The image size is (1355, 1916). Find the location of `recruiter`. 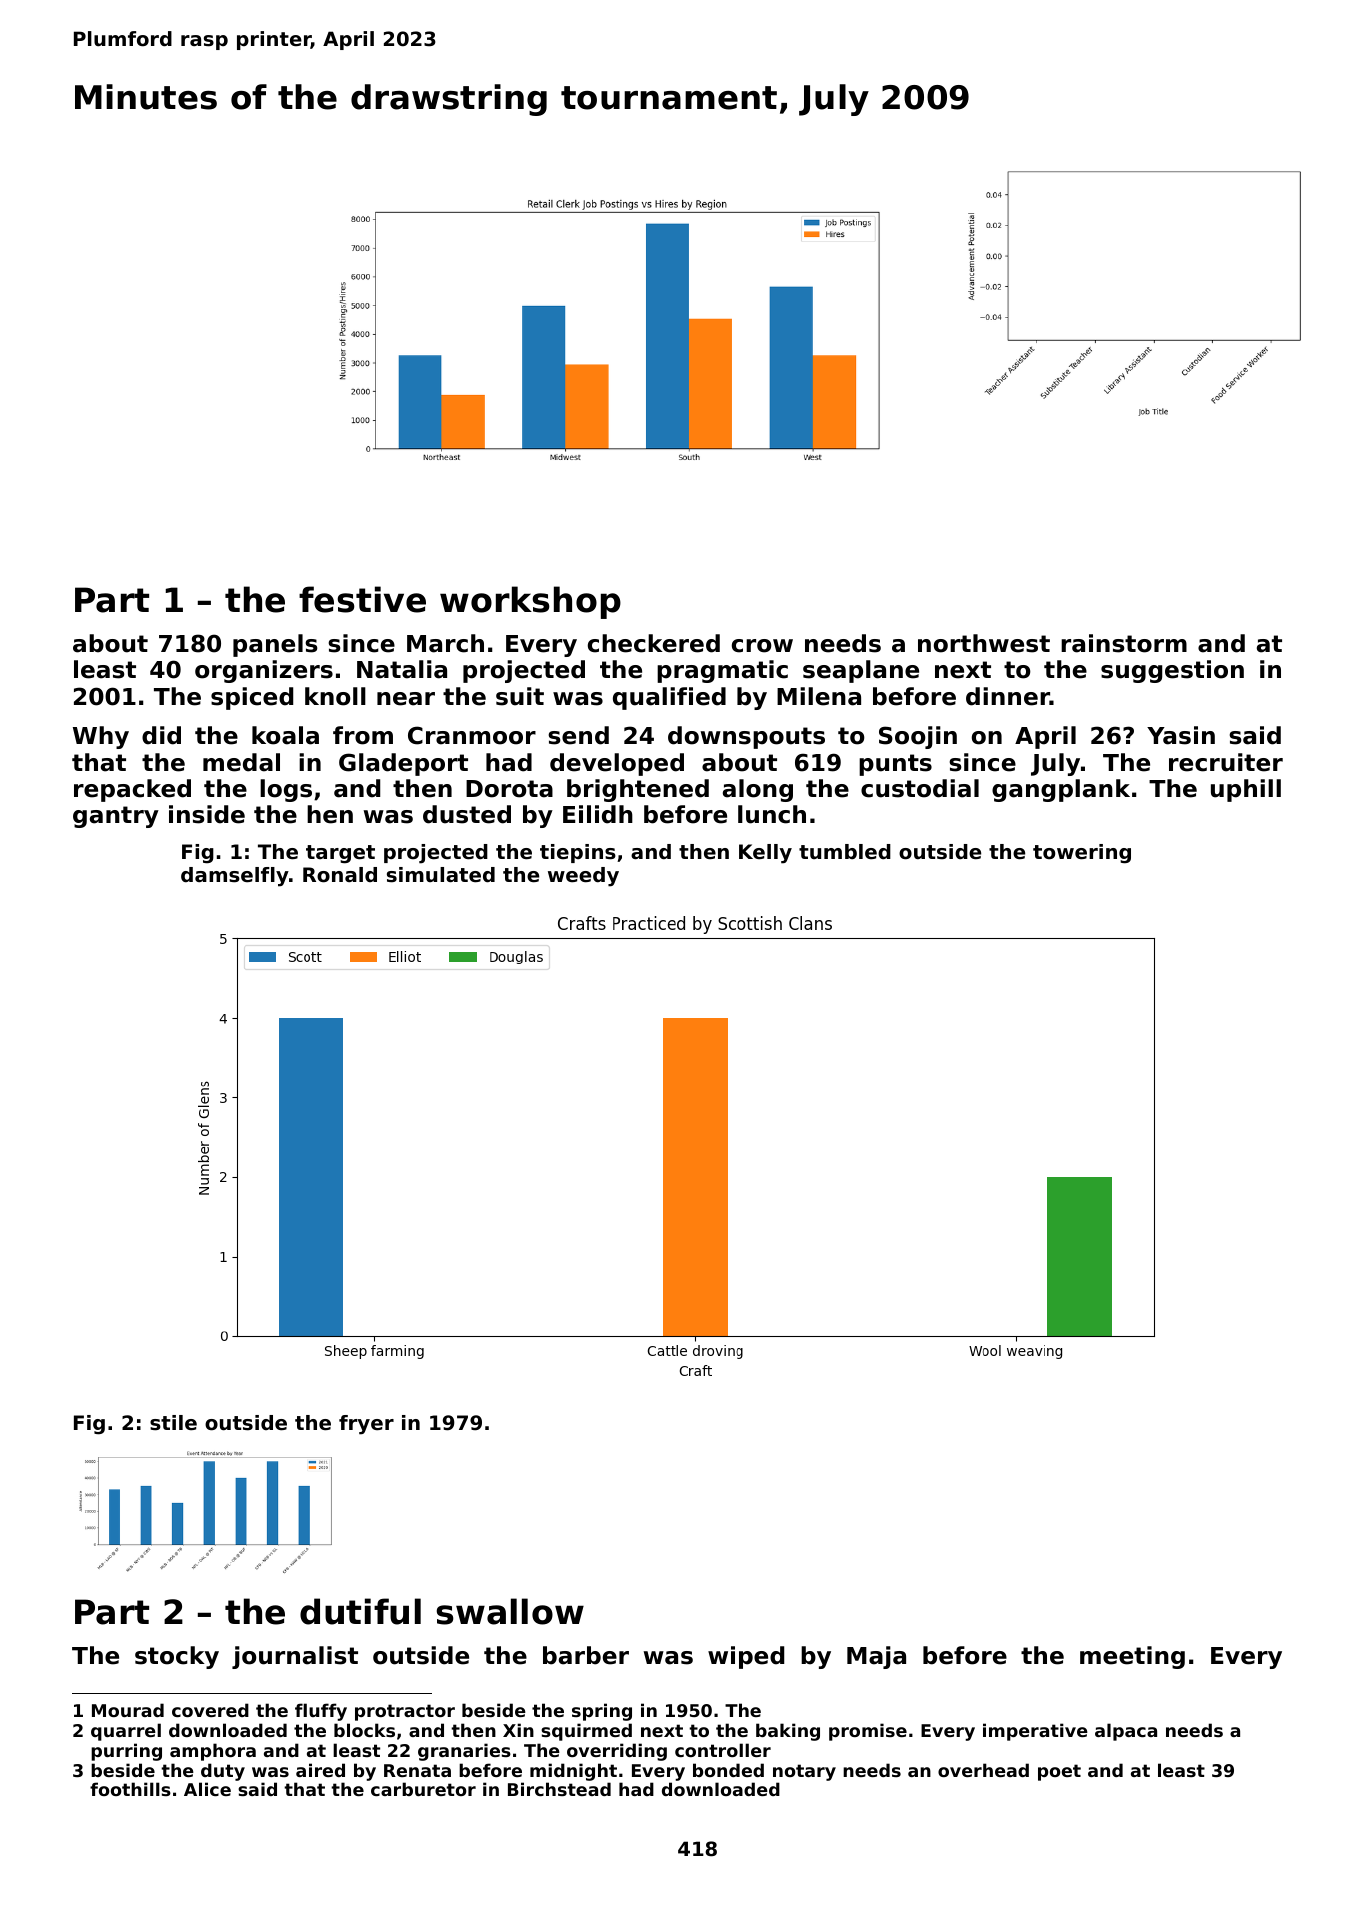

recruiter is located at coordinates (1226, 762).
